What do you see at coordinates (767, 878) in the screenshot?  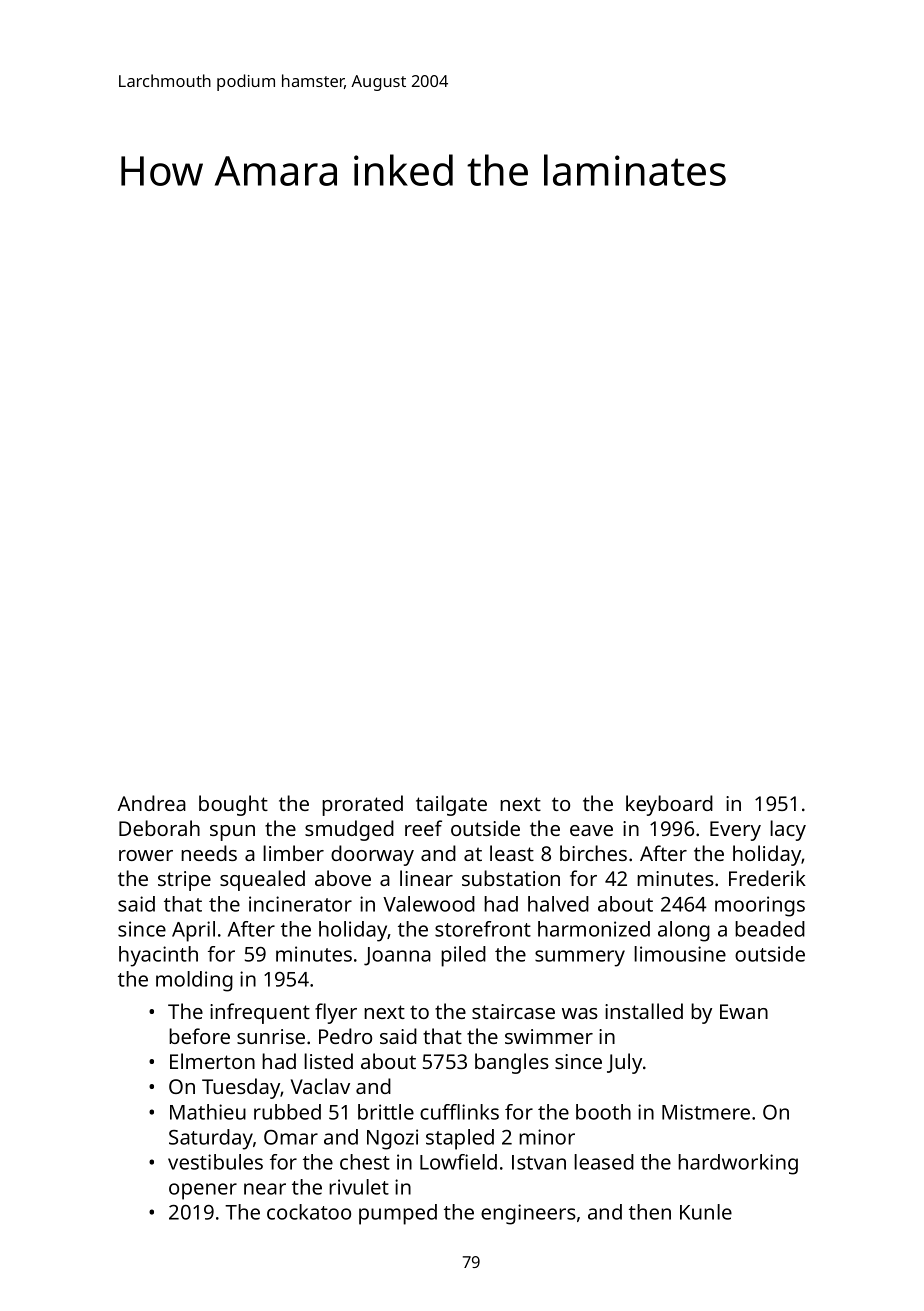 I see `Frederik` at bounding box center [767, 878].
